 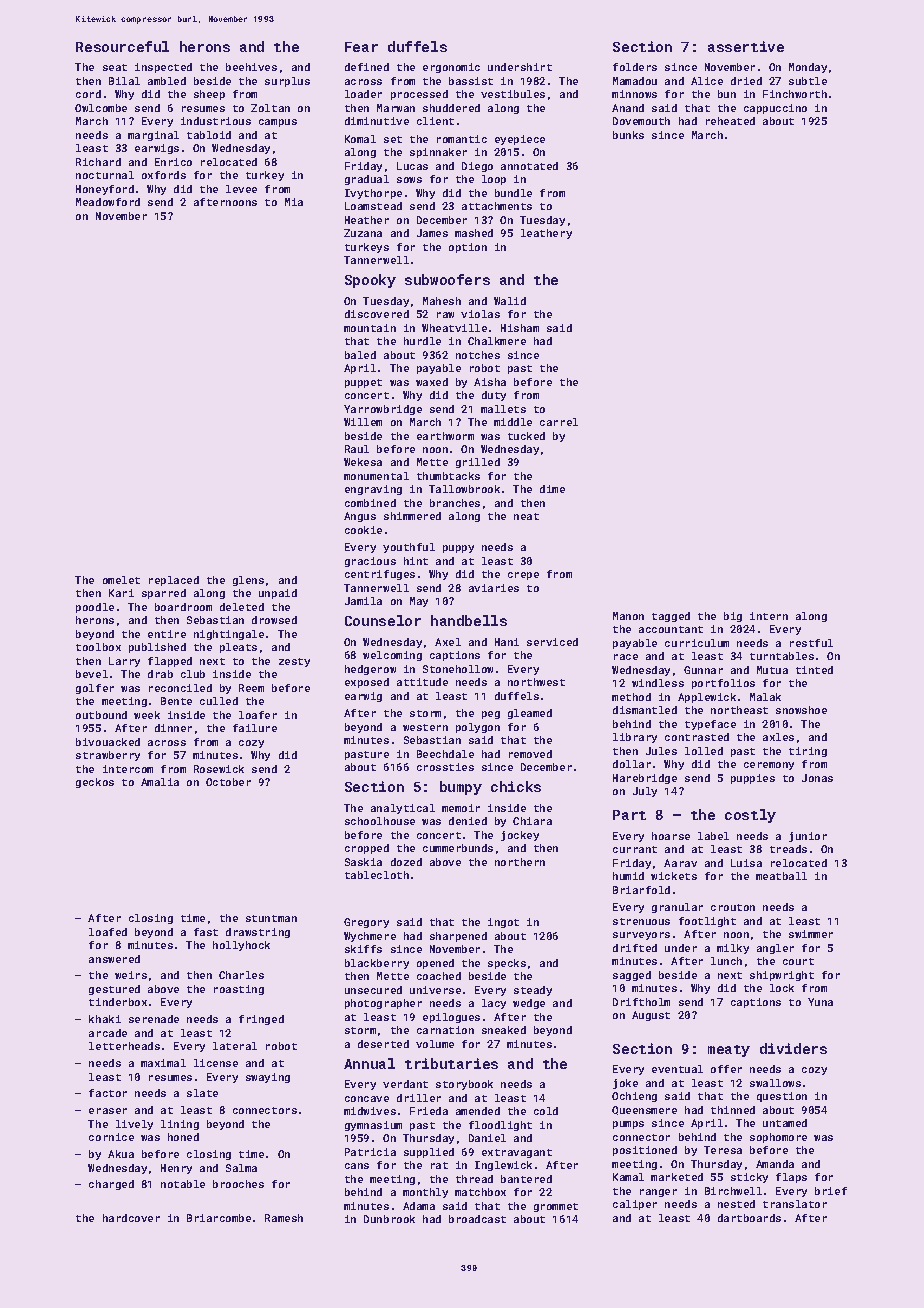 What do you see at coordinates (478, 728) in the screenshot?
I see `polygon` at bounding box center [478, 728].
